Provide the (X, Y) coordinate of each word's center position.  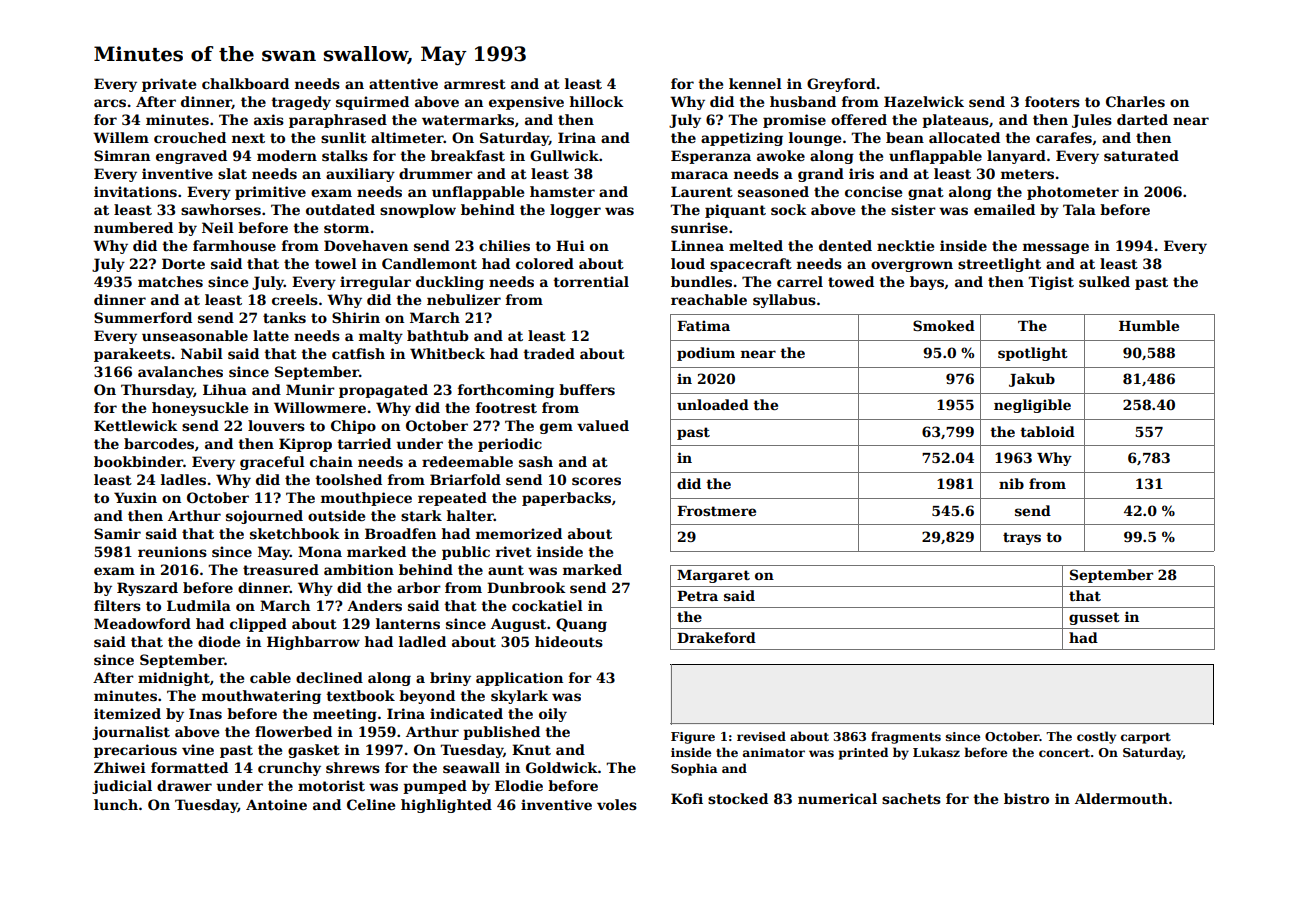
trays (1022, 538)
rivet (514, 551)
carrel (800, 281)
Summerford (143, 317)
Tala (1079, 209)
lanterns (408, 623)
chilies (504, 245)
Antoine (276, 804)
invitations (135, 191)
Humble (1149, 325)
